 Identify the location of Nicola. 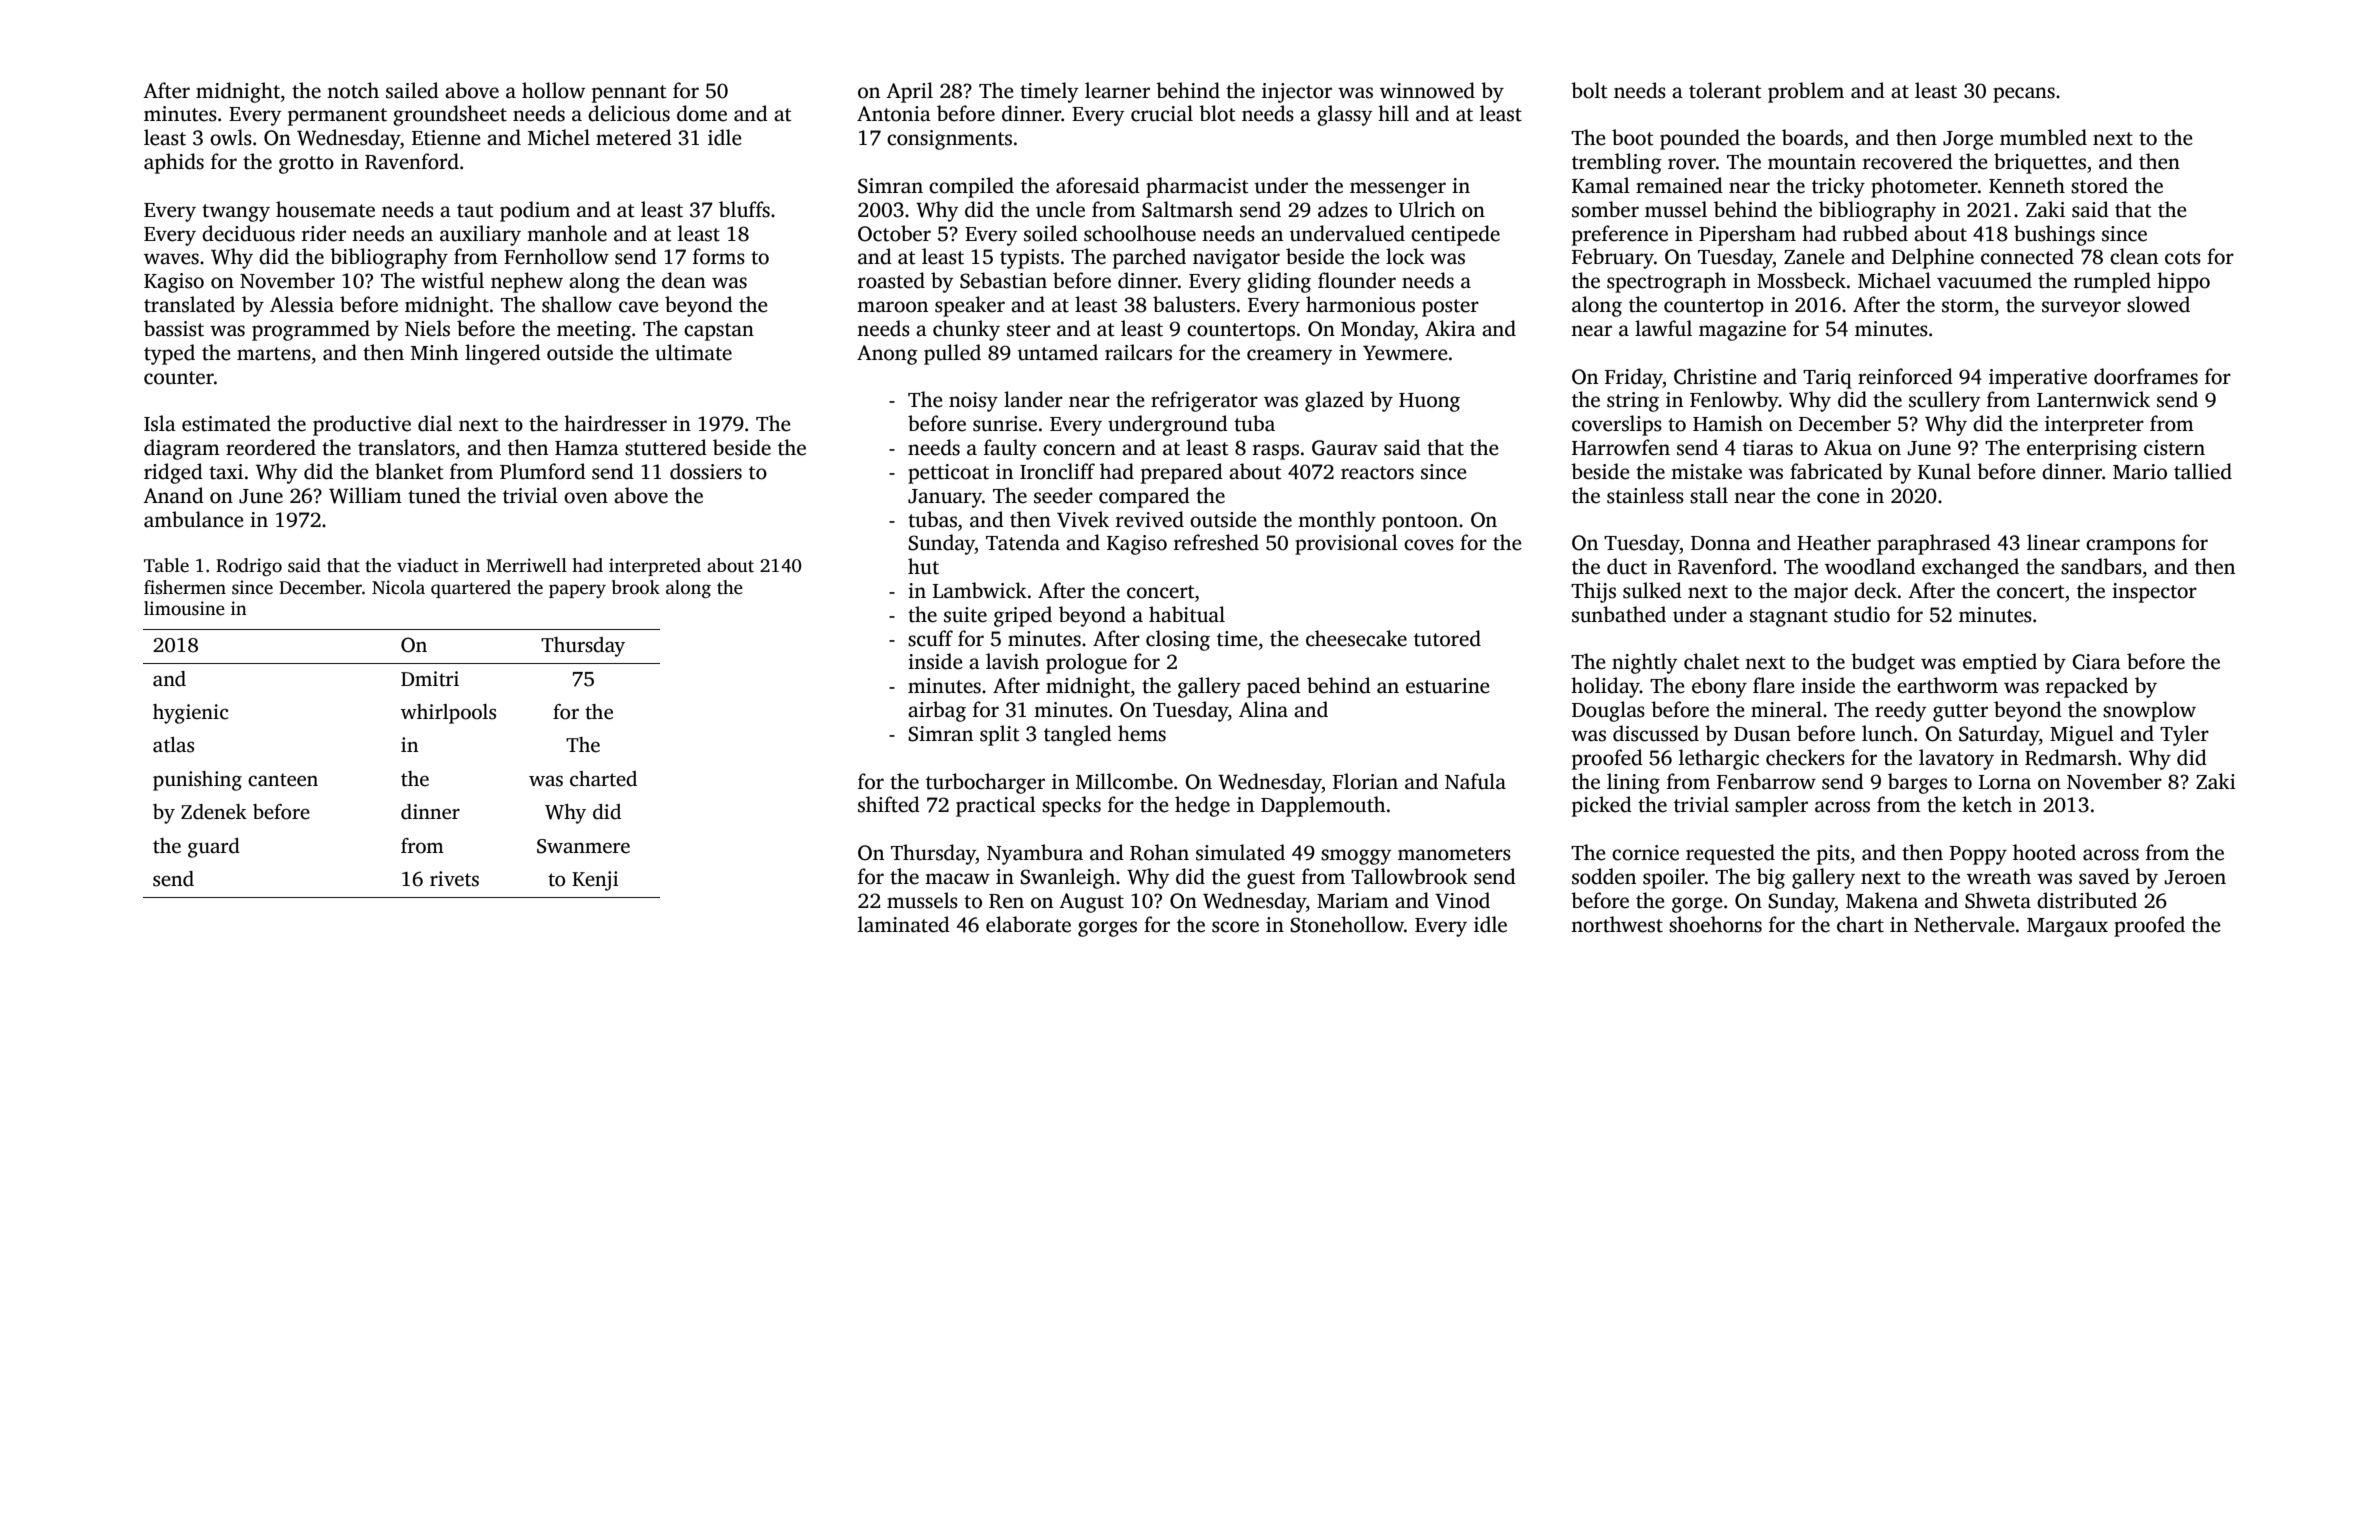
(398, 587).
